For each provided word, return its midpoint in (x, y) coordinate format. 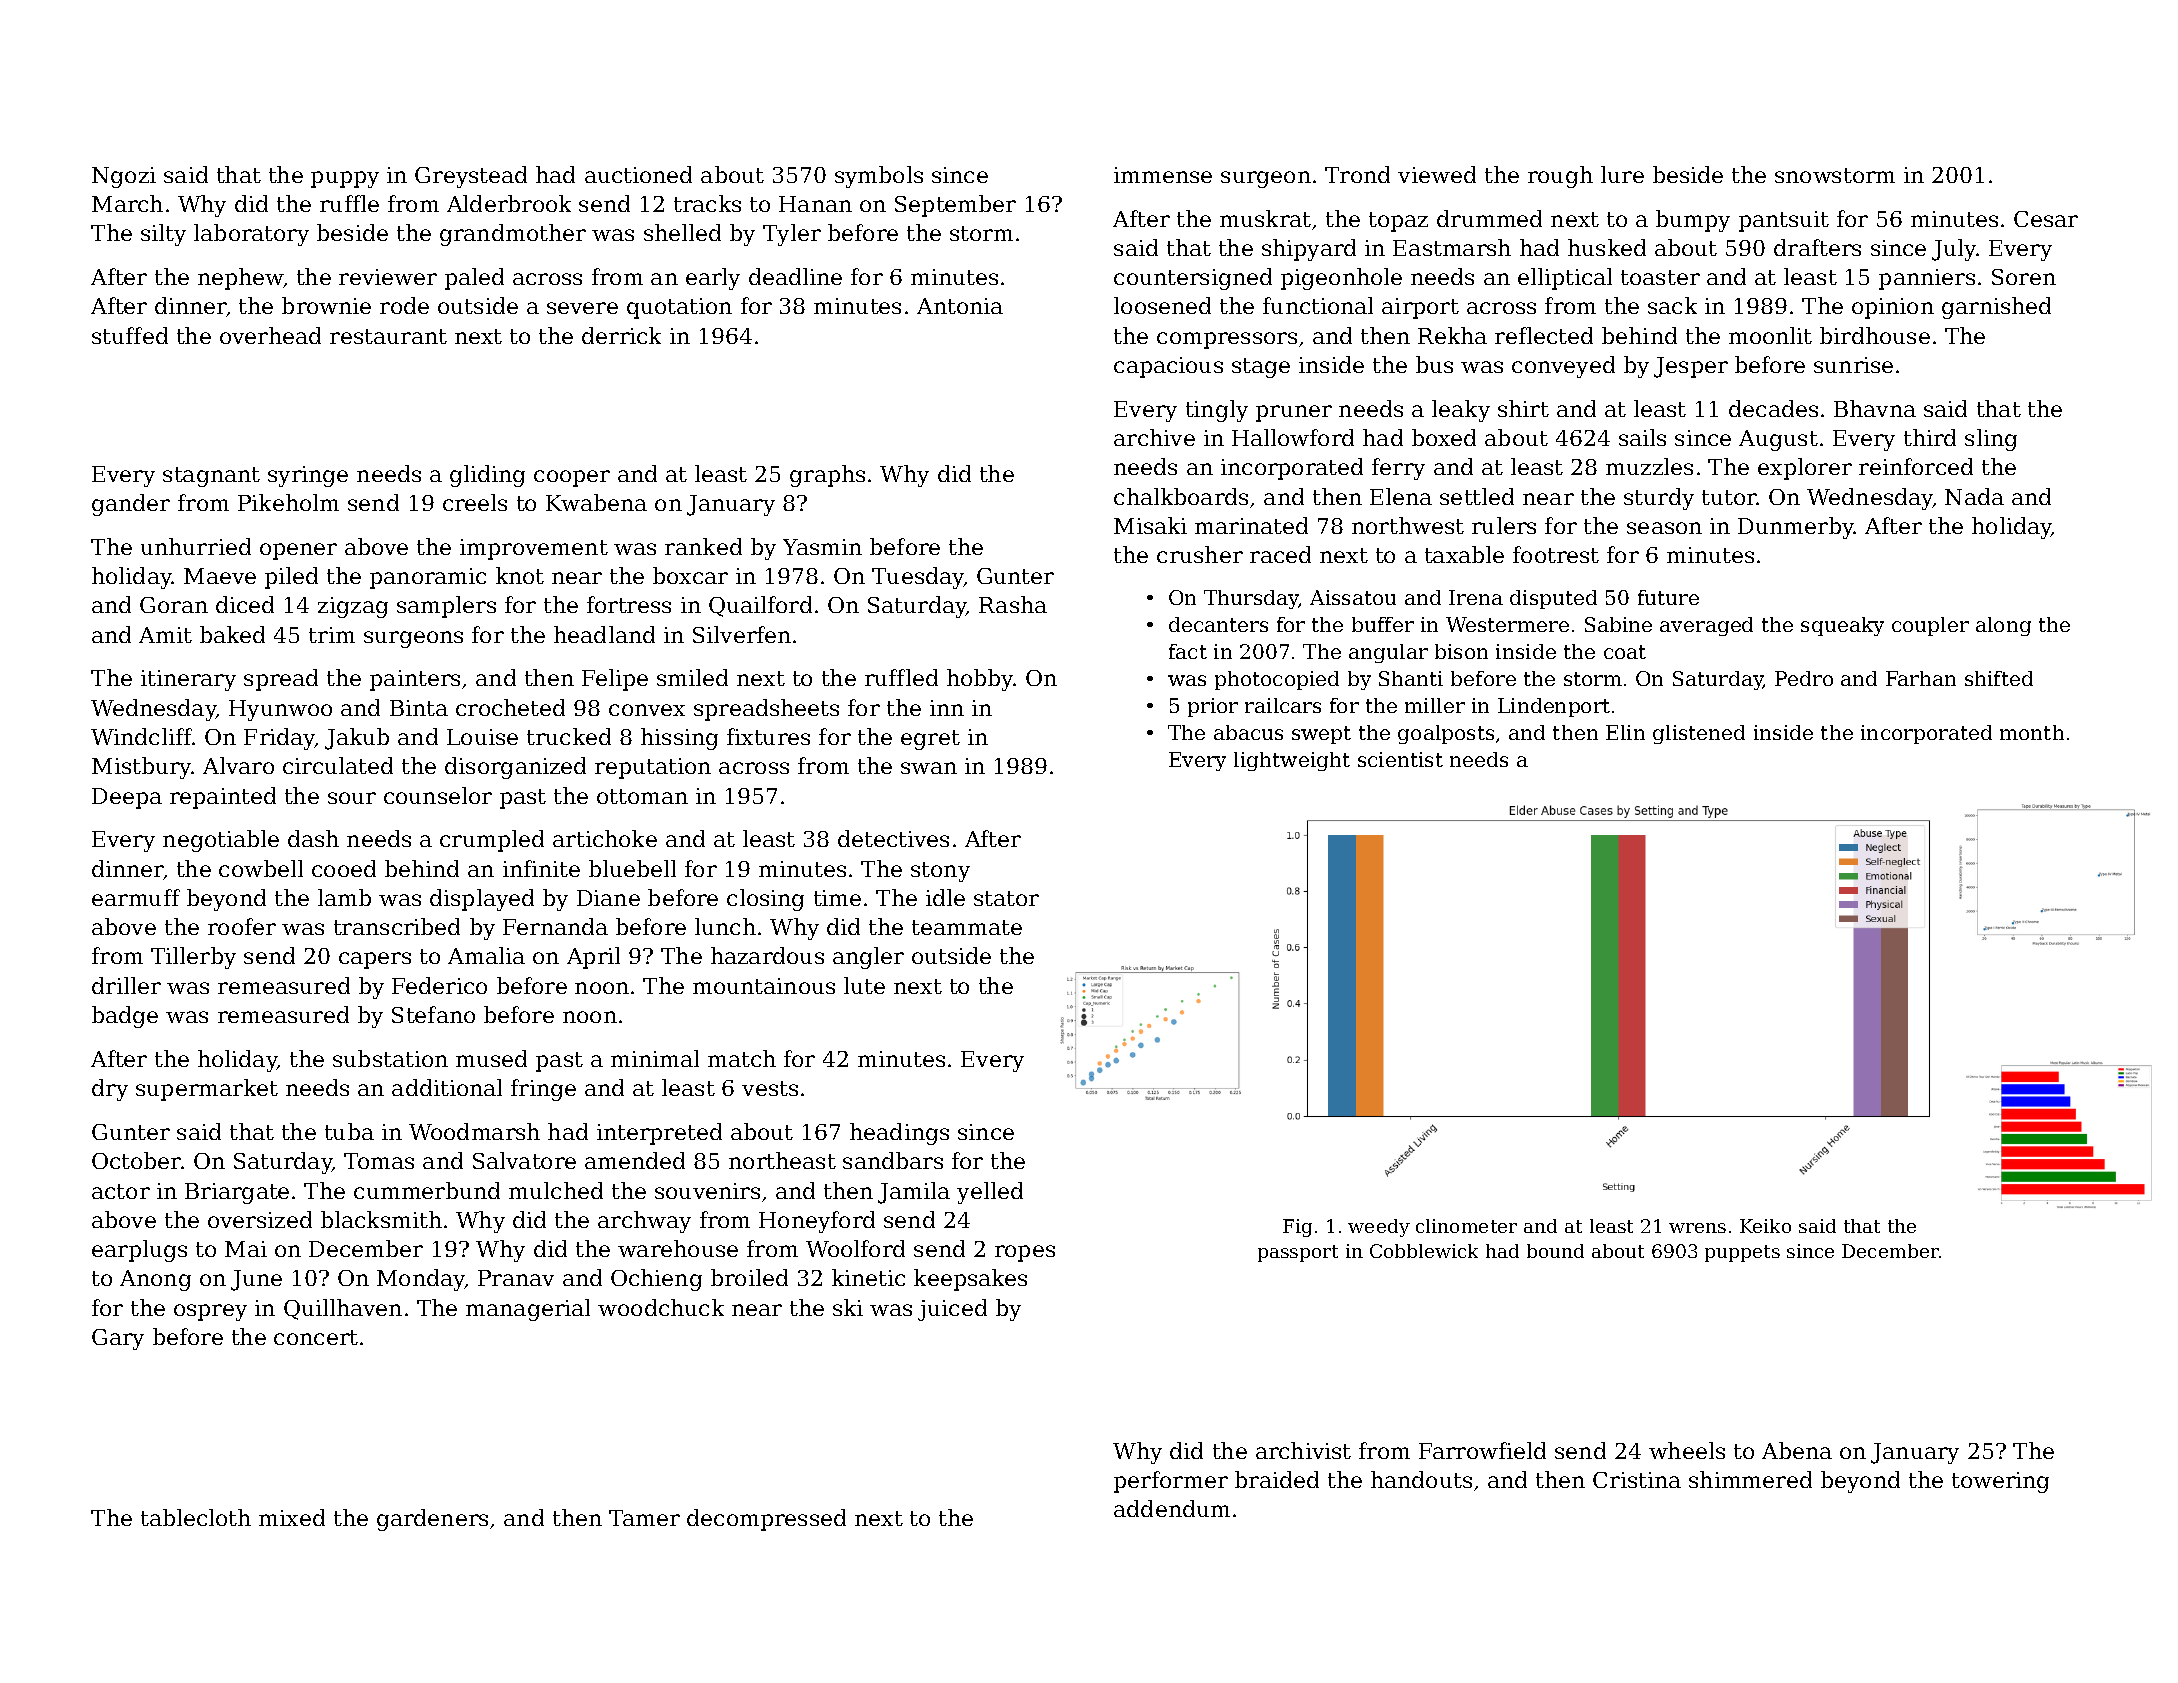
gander (131, 505)
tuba (349, 1131)
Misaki (1150, 525)
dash (313, 838)
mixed (292, 1517)
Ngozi (124, 177)
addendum (1172, 1508)
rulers (1504, 525)
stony (940, 872)
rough (1560, 177)
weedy (1379, 1228)
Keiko (1765, 1226)
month (2032, 732)
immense (1163, 175)
